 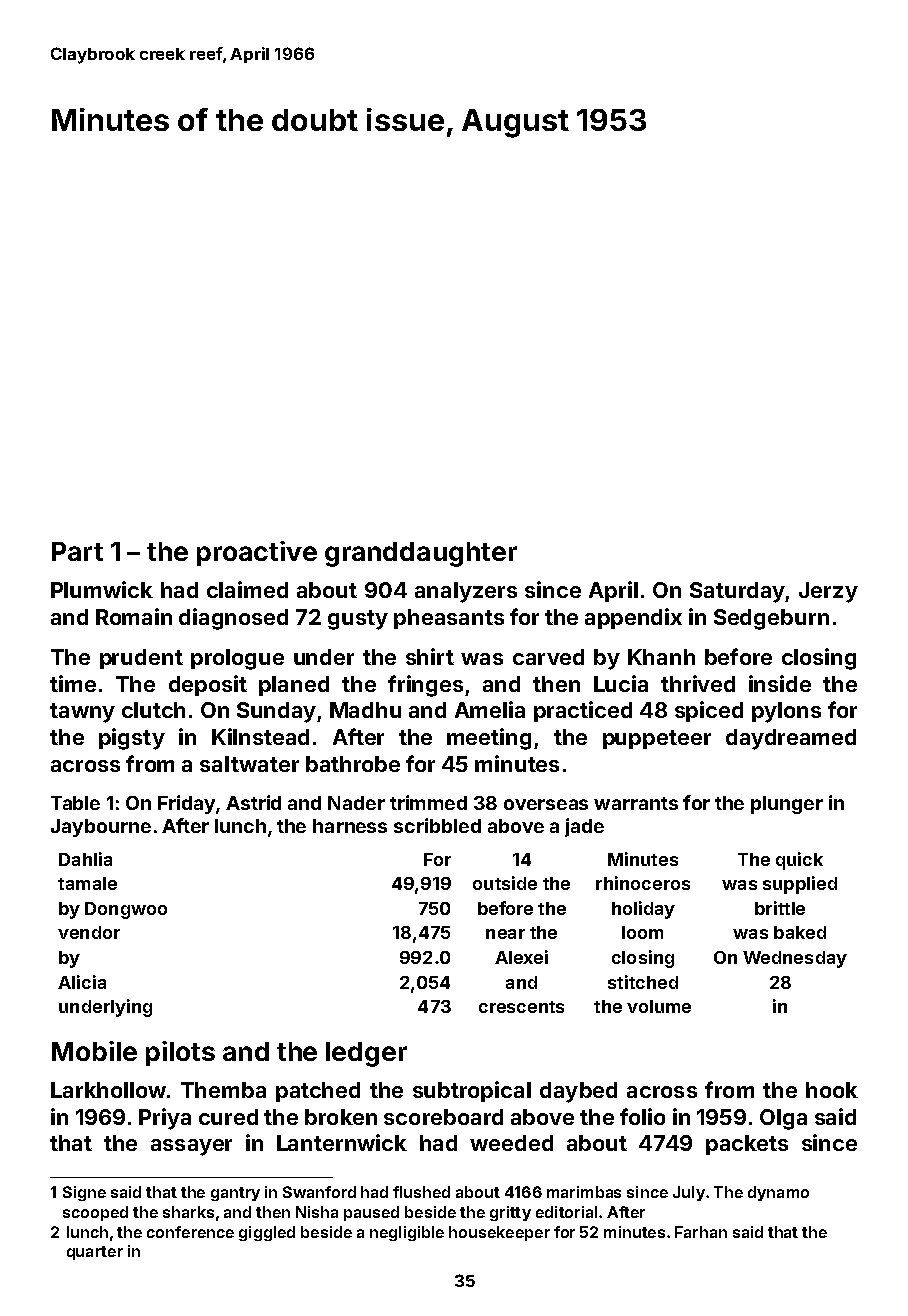 I want to click on plunger, so click(x=787, y=805).
